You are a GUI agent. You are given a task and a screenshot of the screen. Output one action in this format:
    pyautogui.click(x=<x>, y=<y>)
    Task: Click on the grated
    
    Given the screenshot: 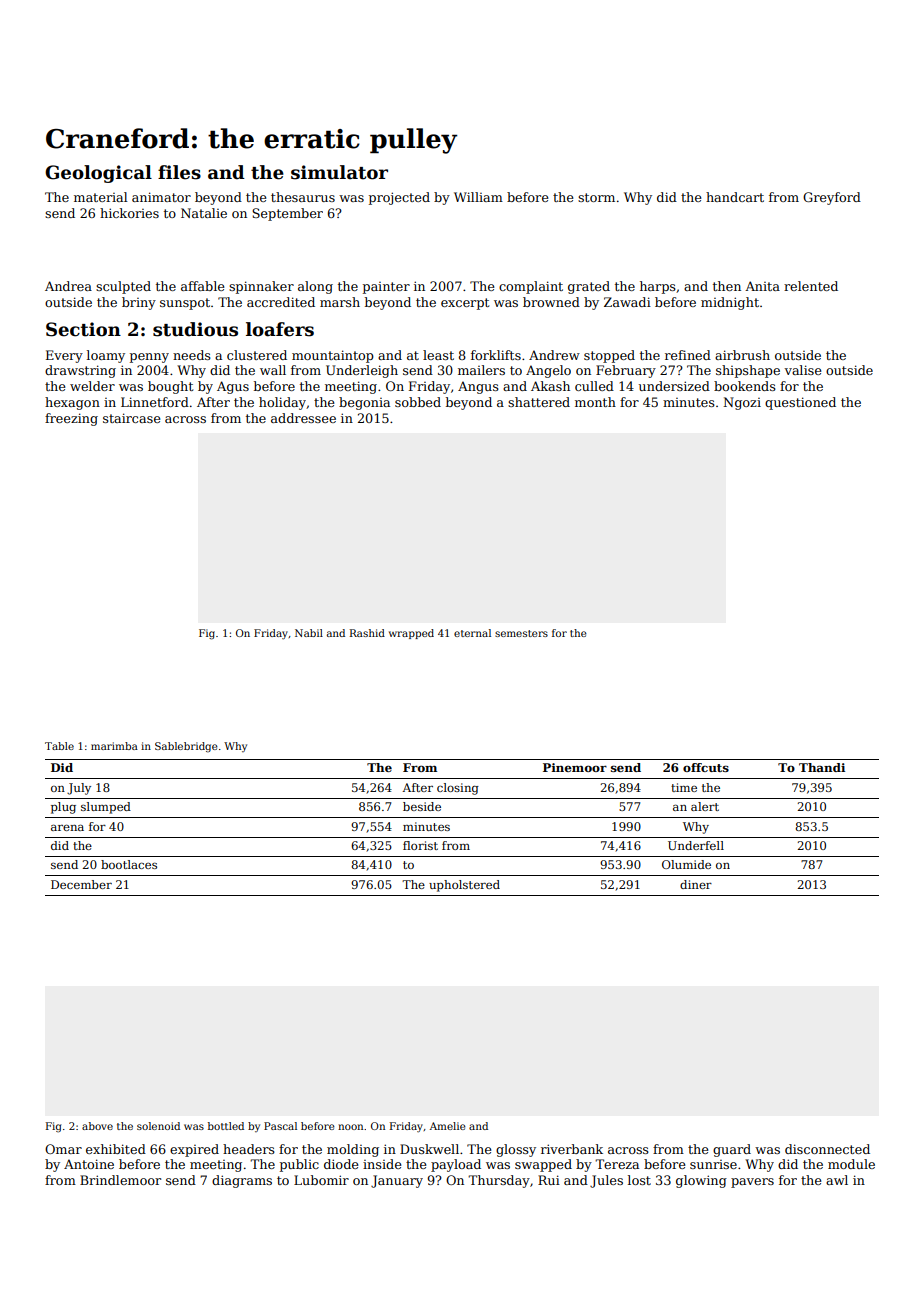 What is the action you would take?
    pyautogui.click(x=589, y=287)
